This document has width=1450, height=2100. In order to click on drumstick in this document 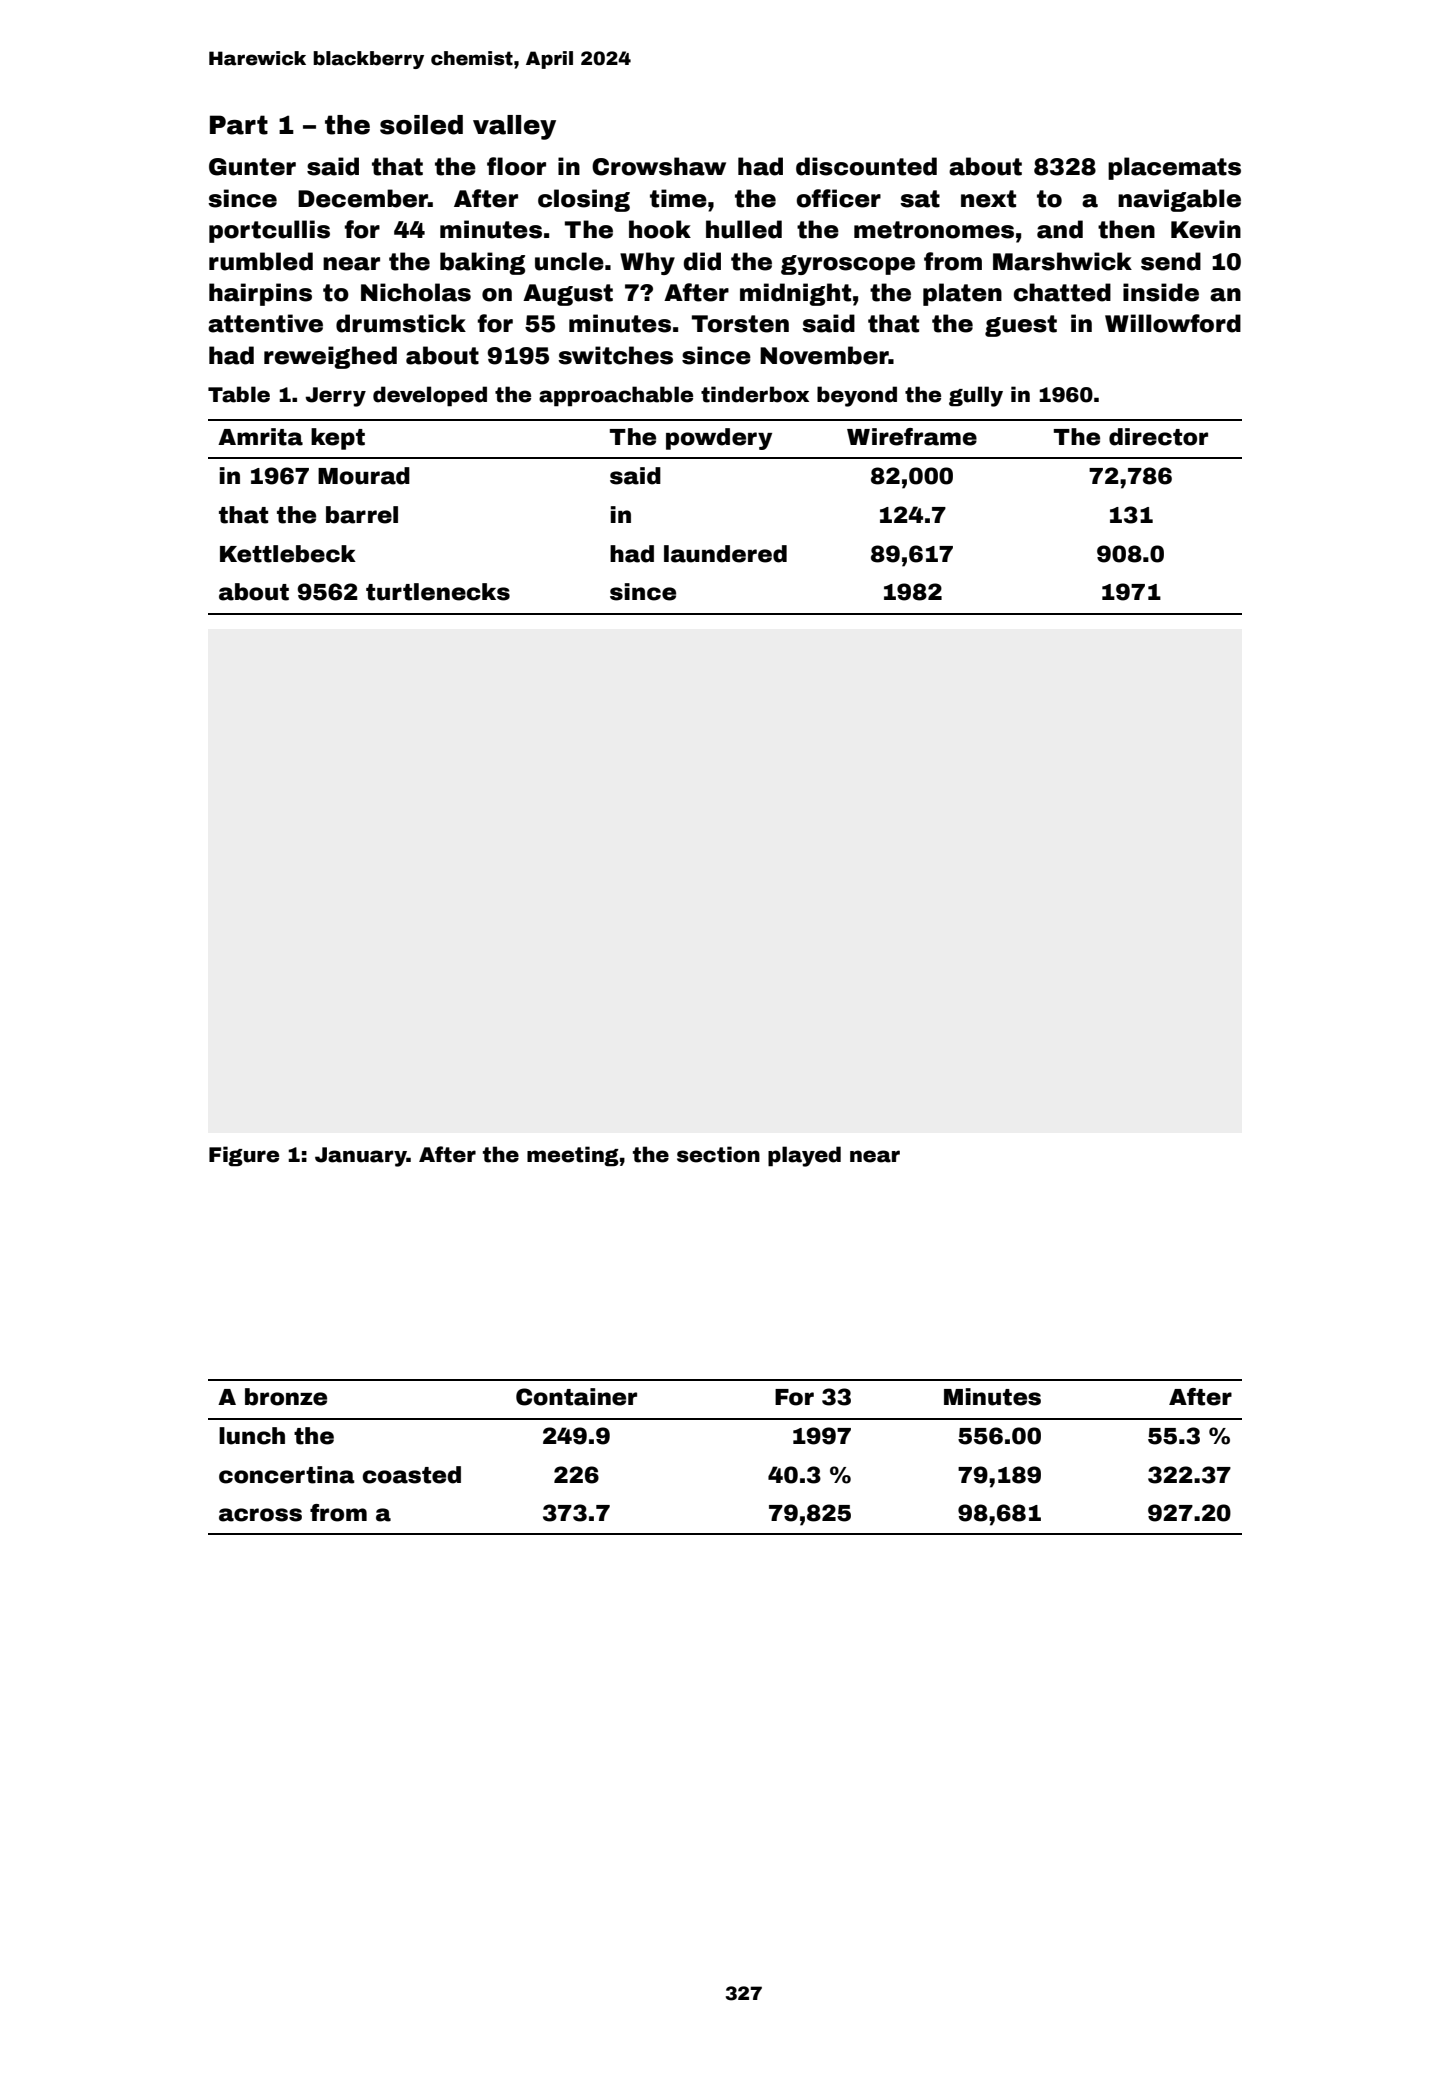, I will do `click(401, 323)`.
